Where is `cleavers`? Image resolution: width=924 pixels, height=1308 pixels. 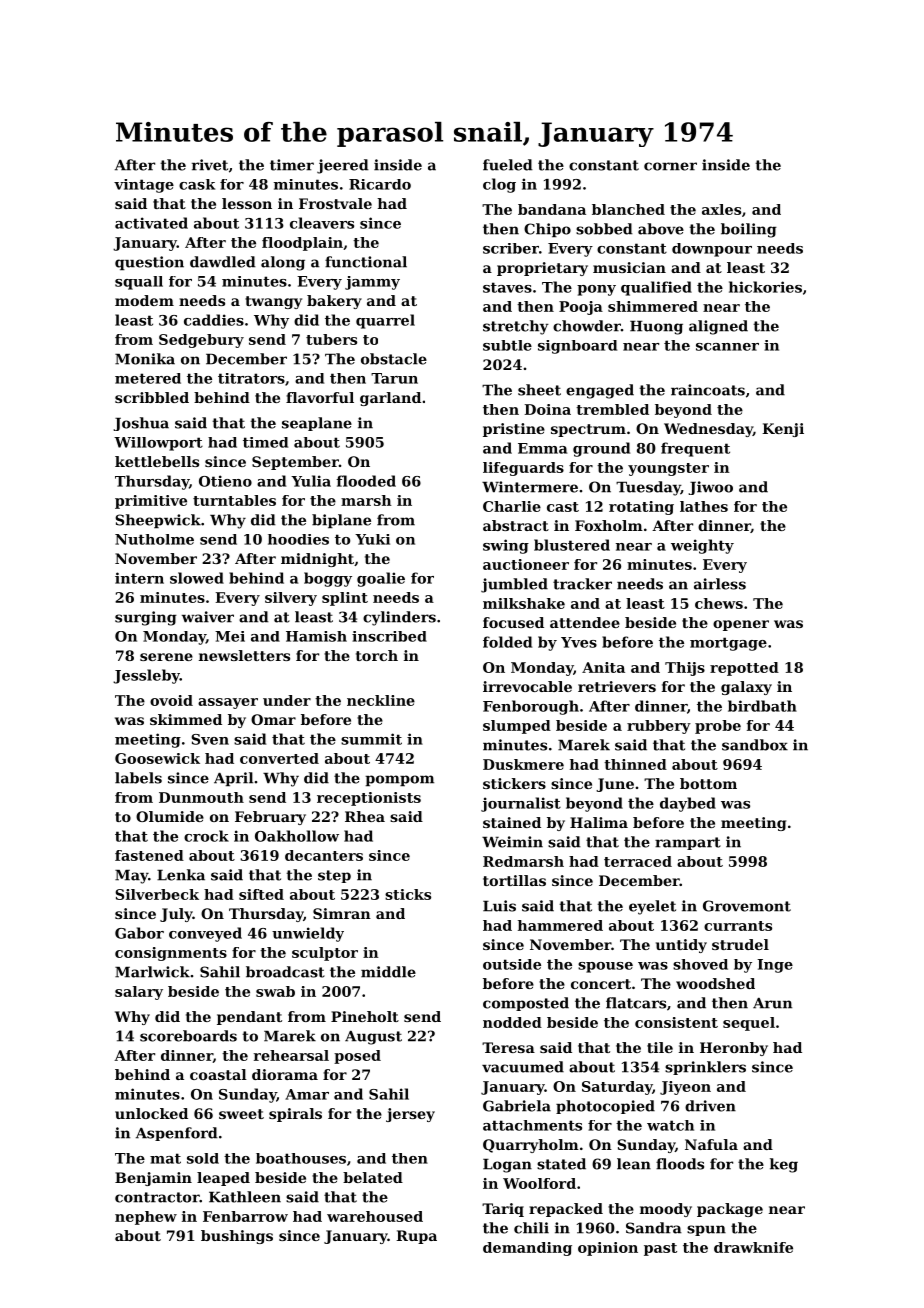 cleavers is located at coordinates (322, 223).
